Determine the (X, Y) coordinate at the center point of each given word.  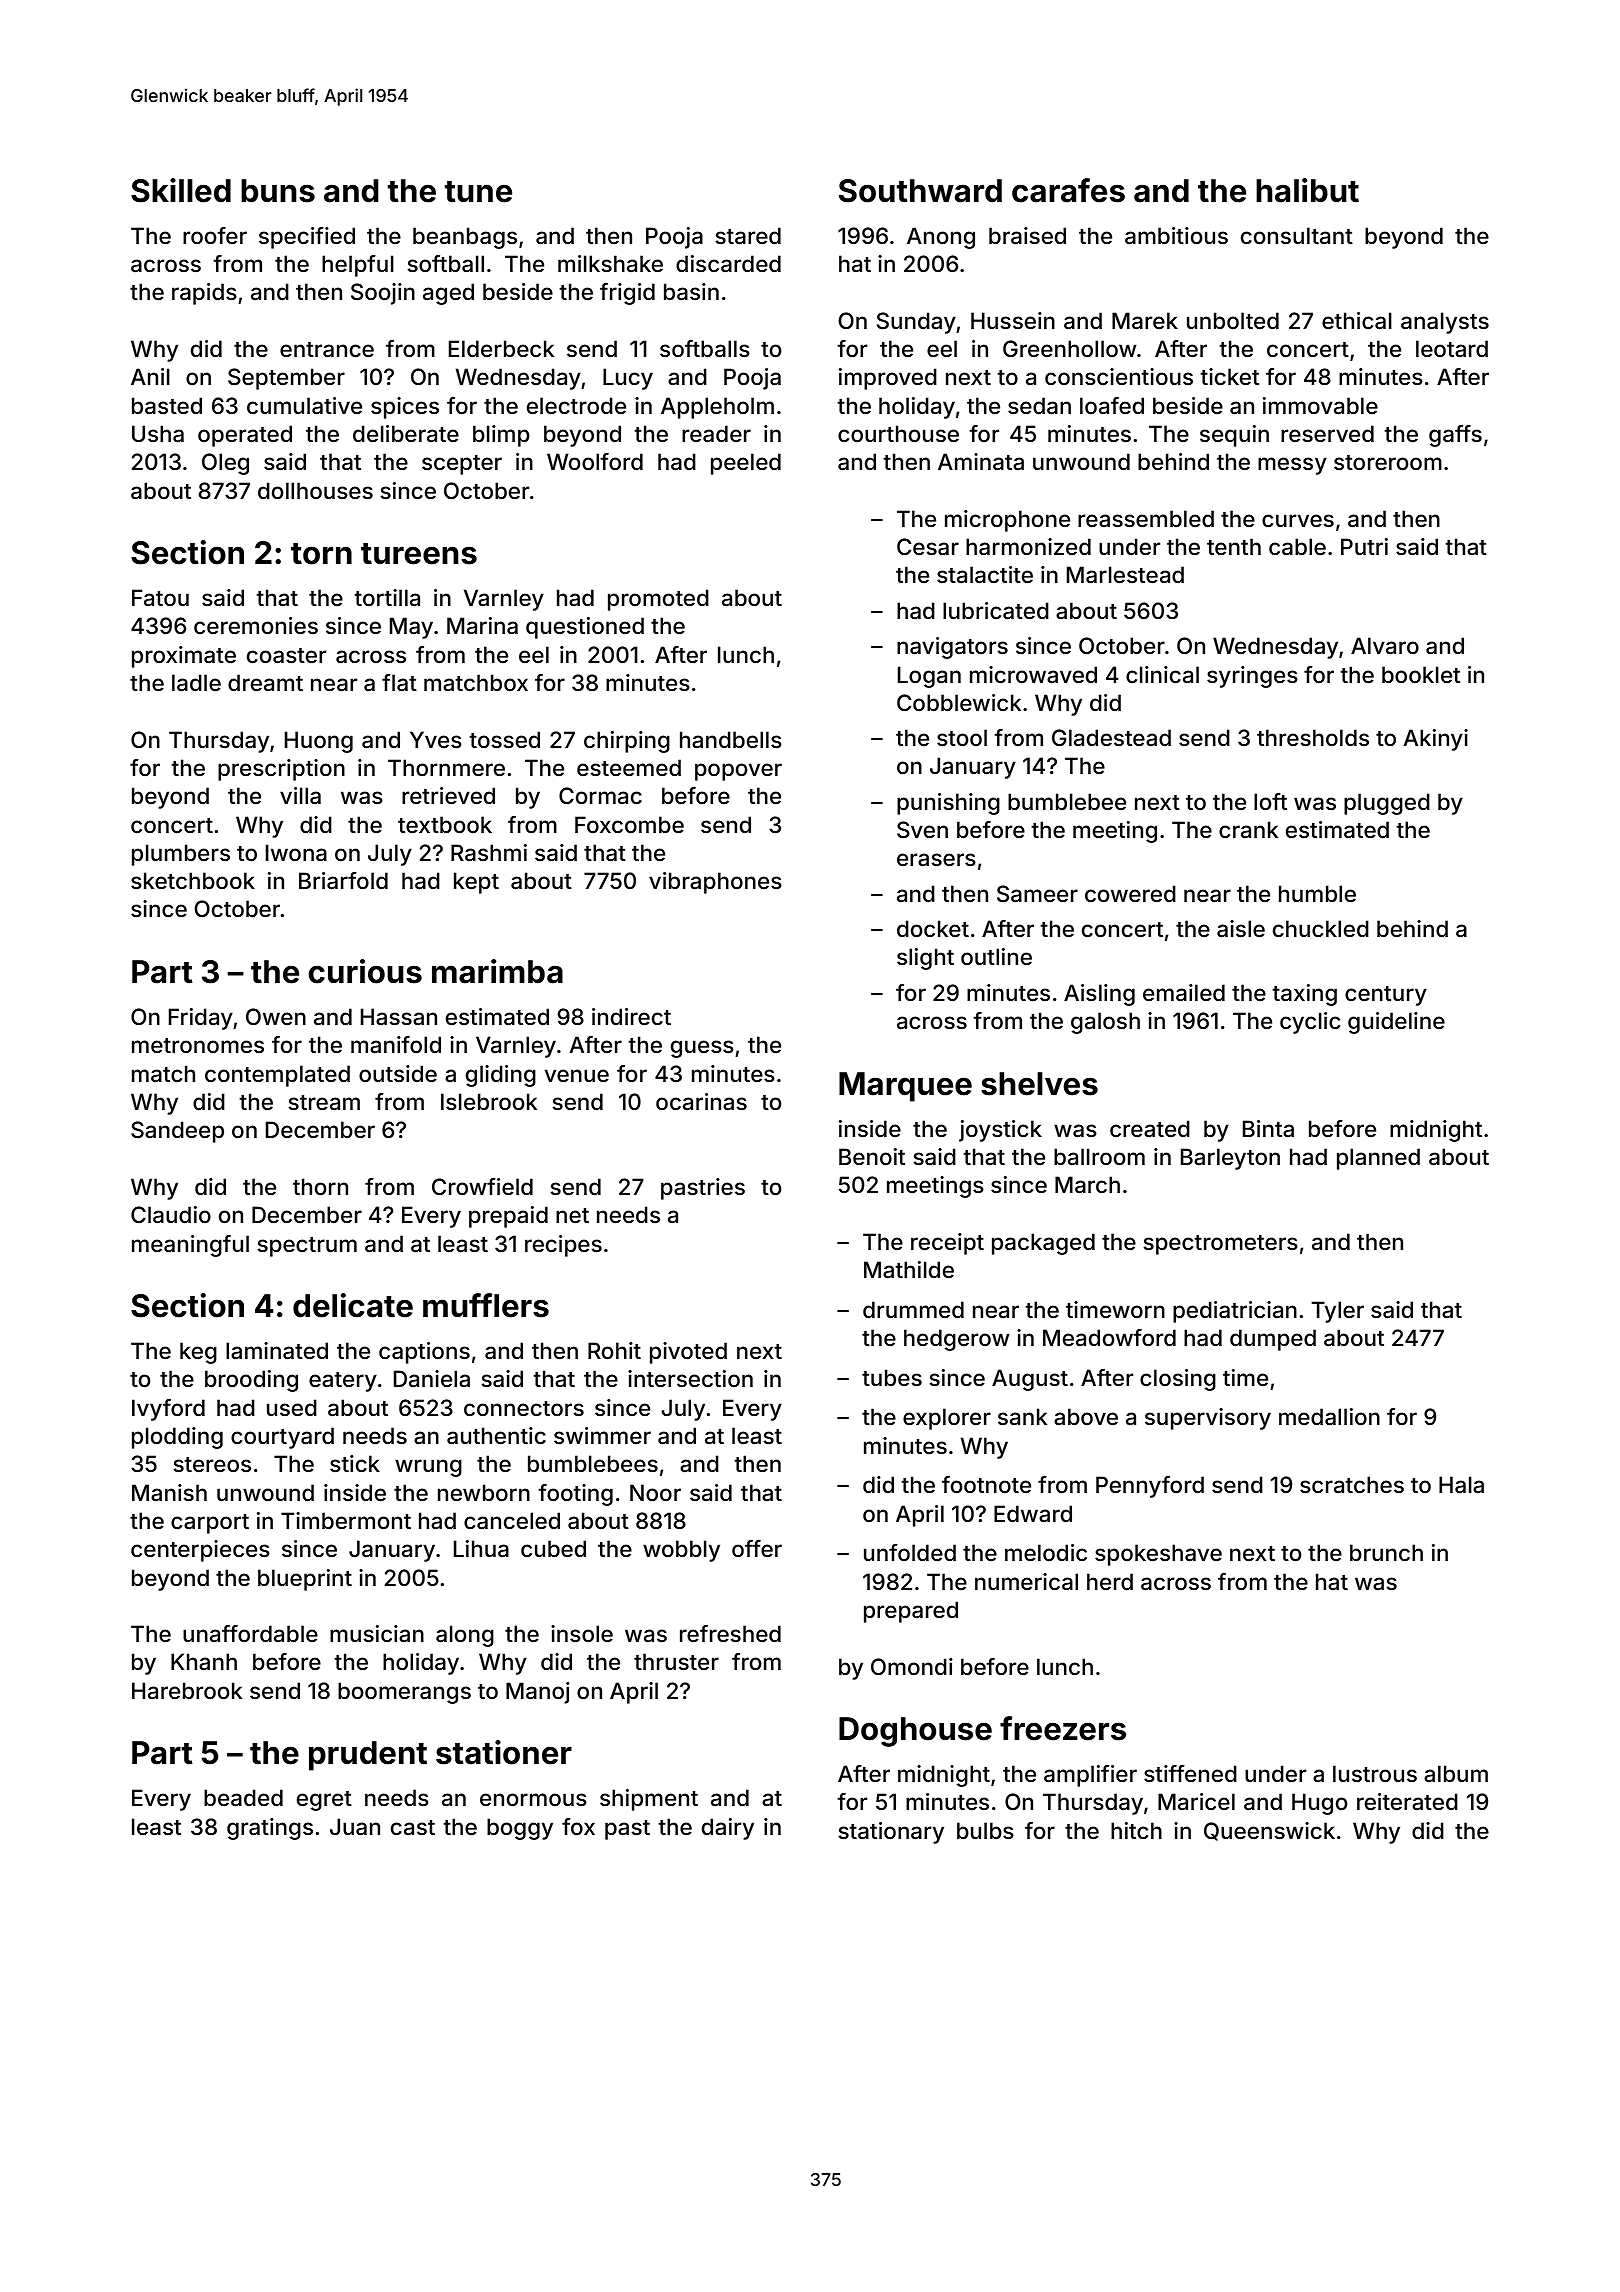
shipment (649, 1800)
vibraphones (715, 883)
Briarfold (343, 881)
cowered (1130, 893)
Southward (920, 191)
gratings (270, 1829)
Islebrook (489, 1101)
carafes (1068, 190)
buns (278, 191)
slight (925, 959)
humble (1317, 893)
